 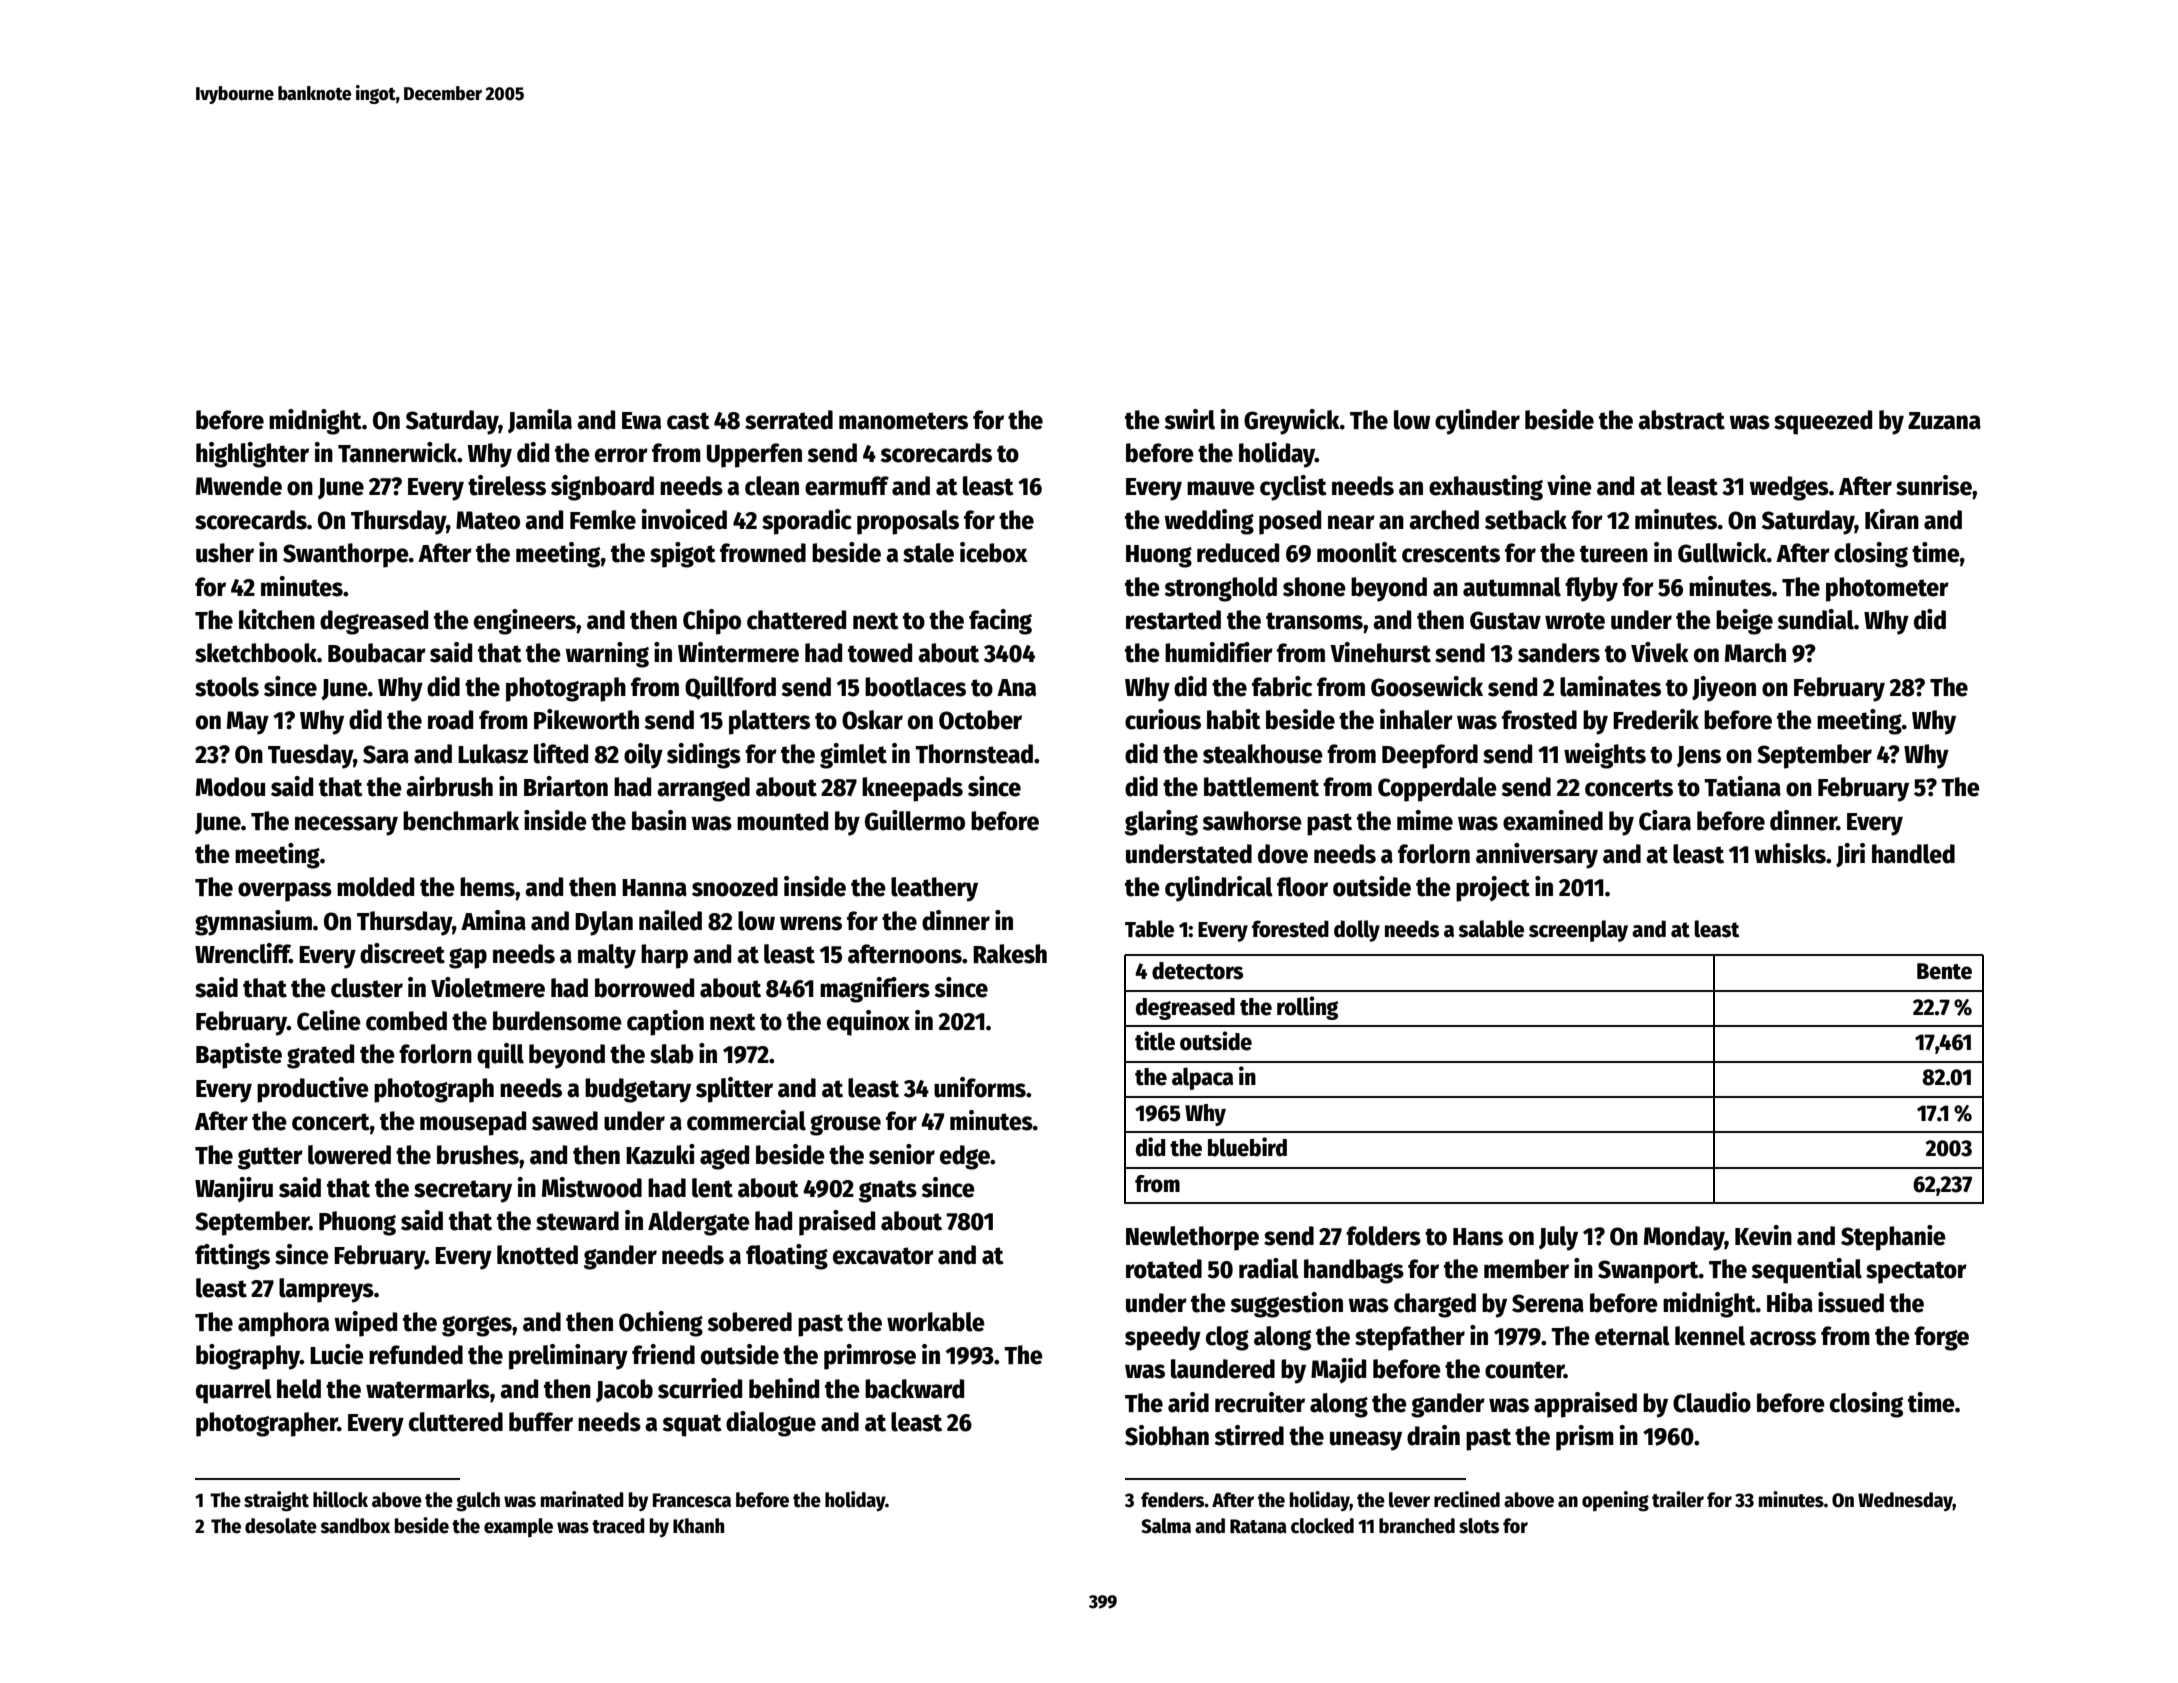 I want to click on Wednesday, so click(x=1905, y=1501).
